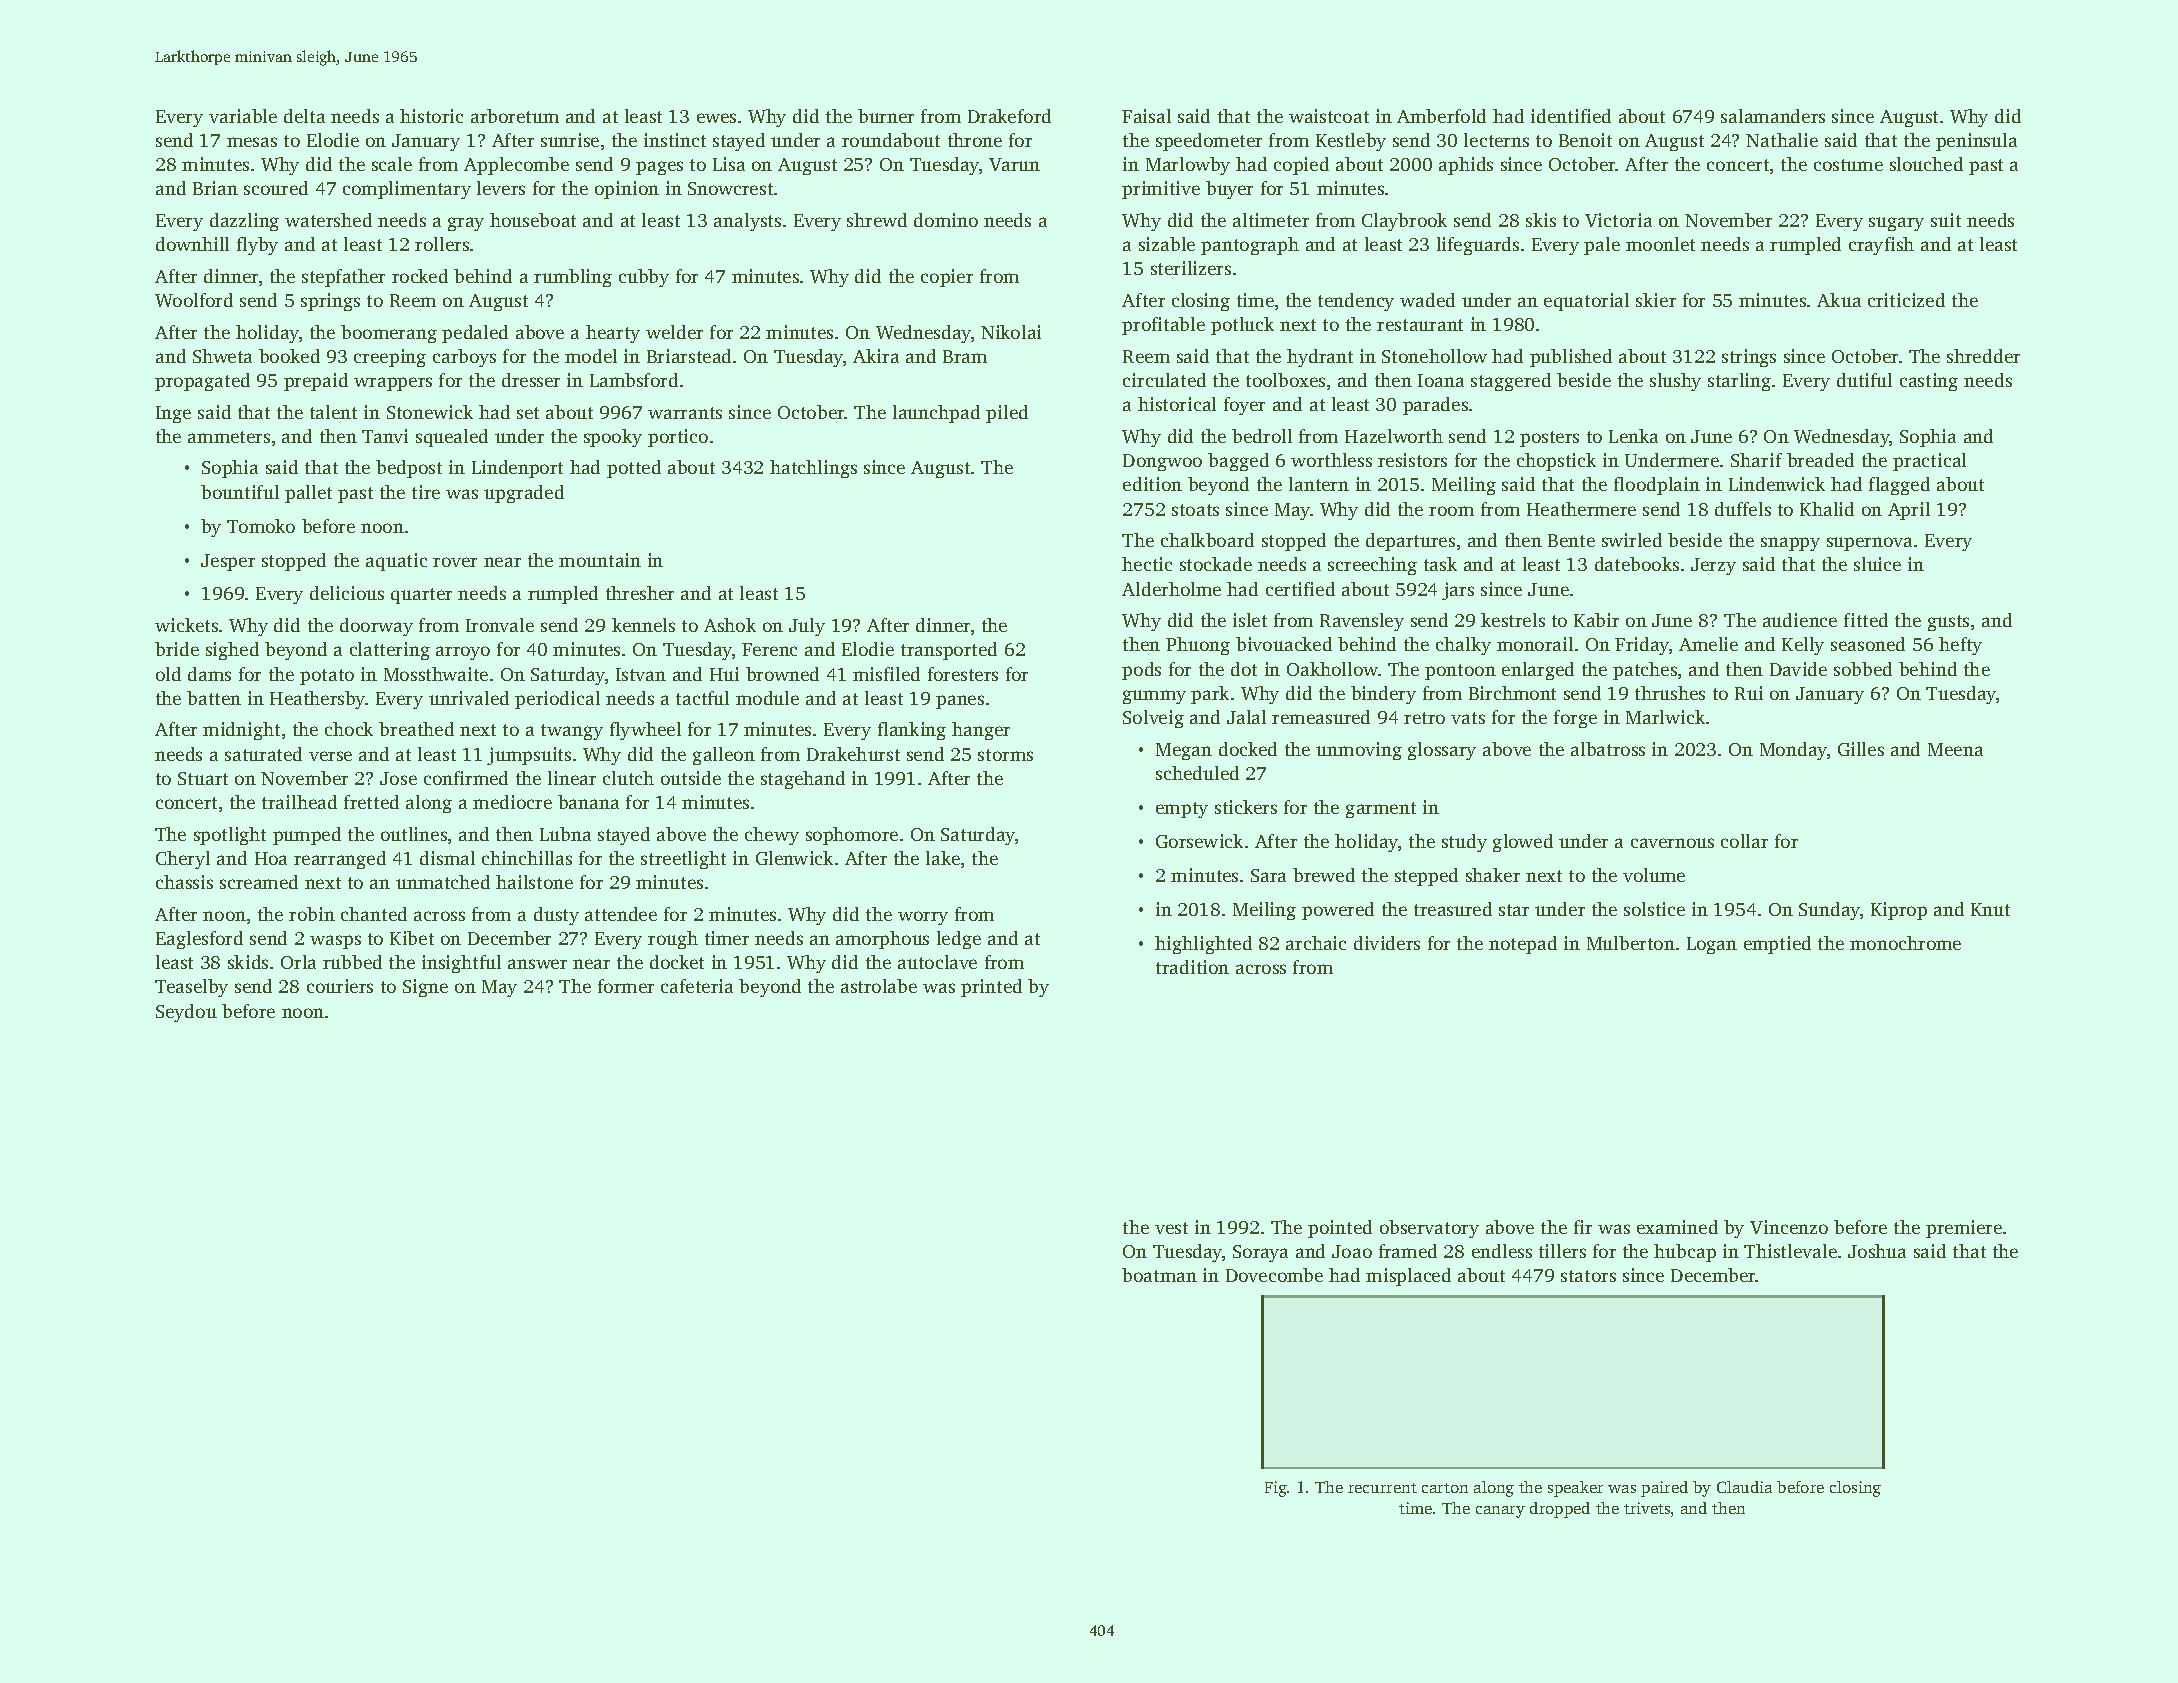 Image resolution: width=2178 pixels, height=1683 pixels. What do you see at coordinates (1955, 749) in the page?
I see `Meena` at bounding box center [1955, 749].
